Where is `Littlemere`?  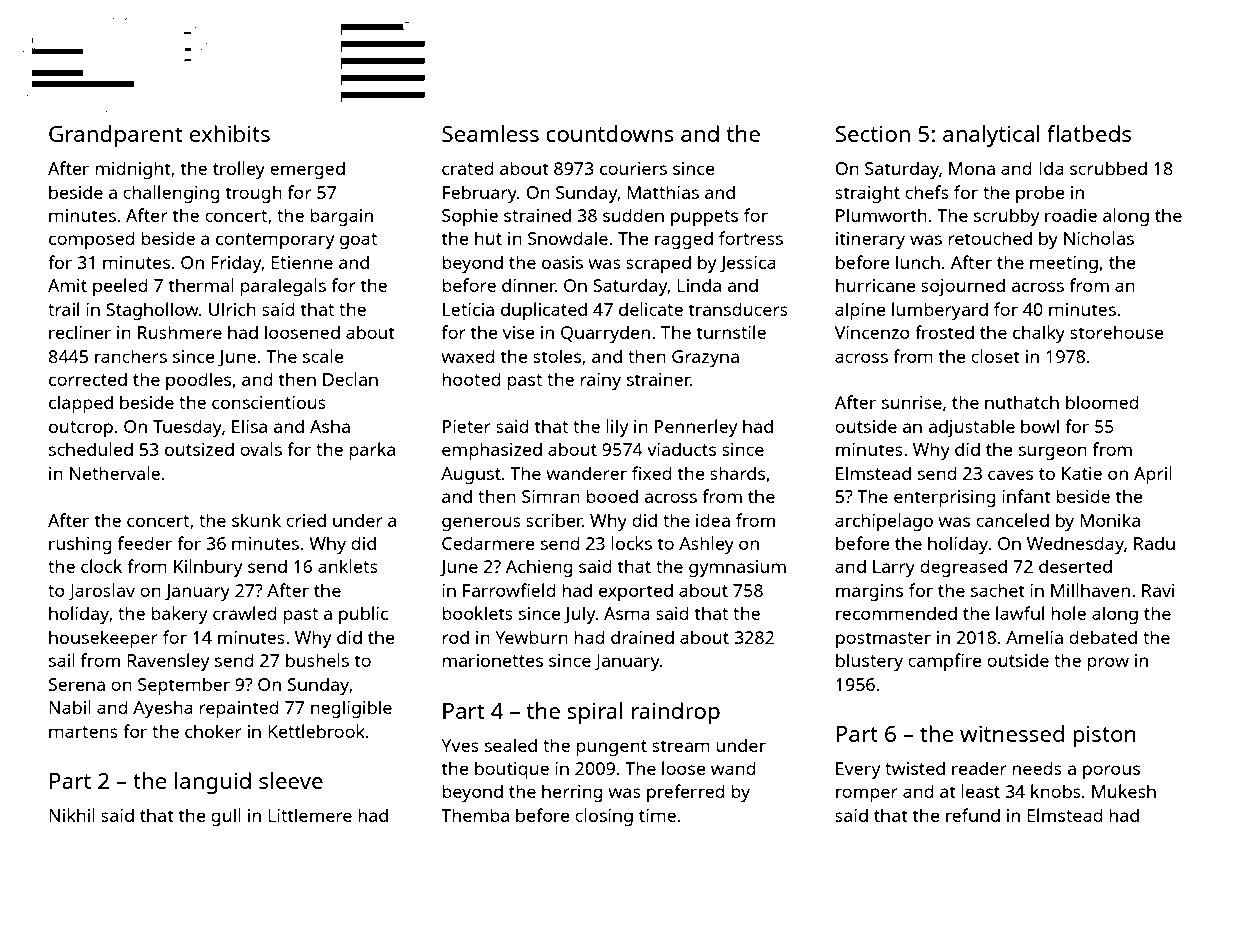 Littlemere is located at coordinates (310, 815).
